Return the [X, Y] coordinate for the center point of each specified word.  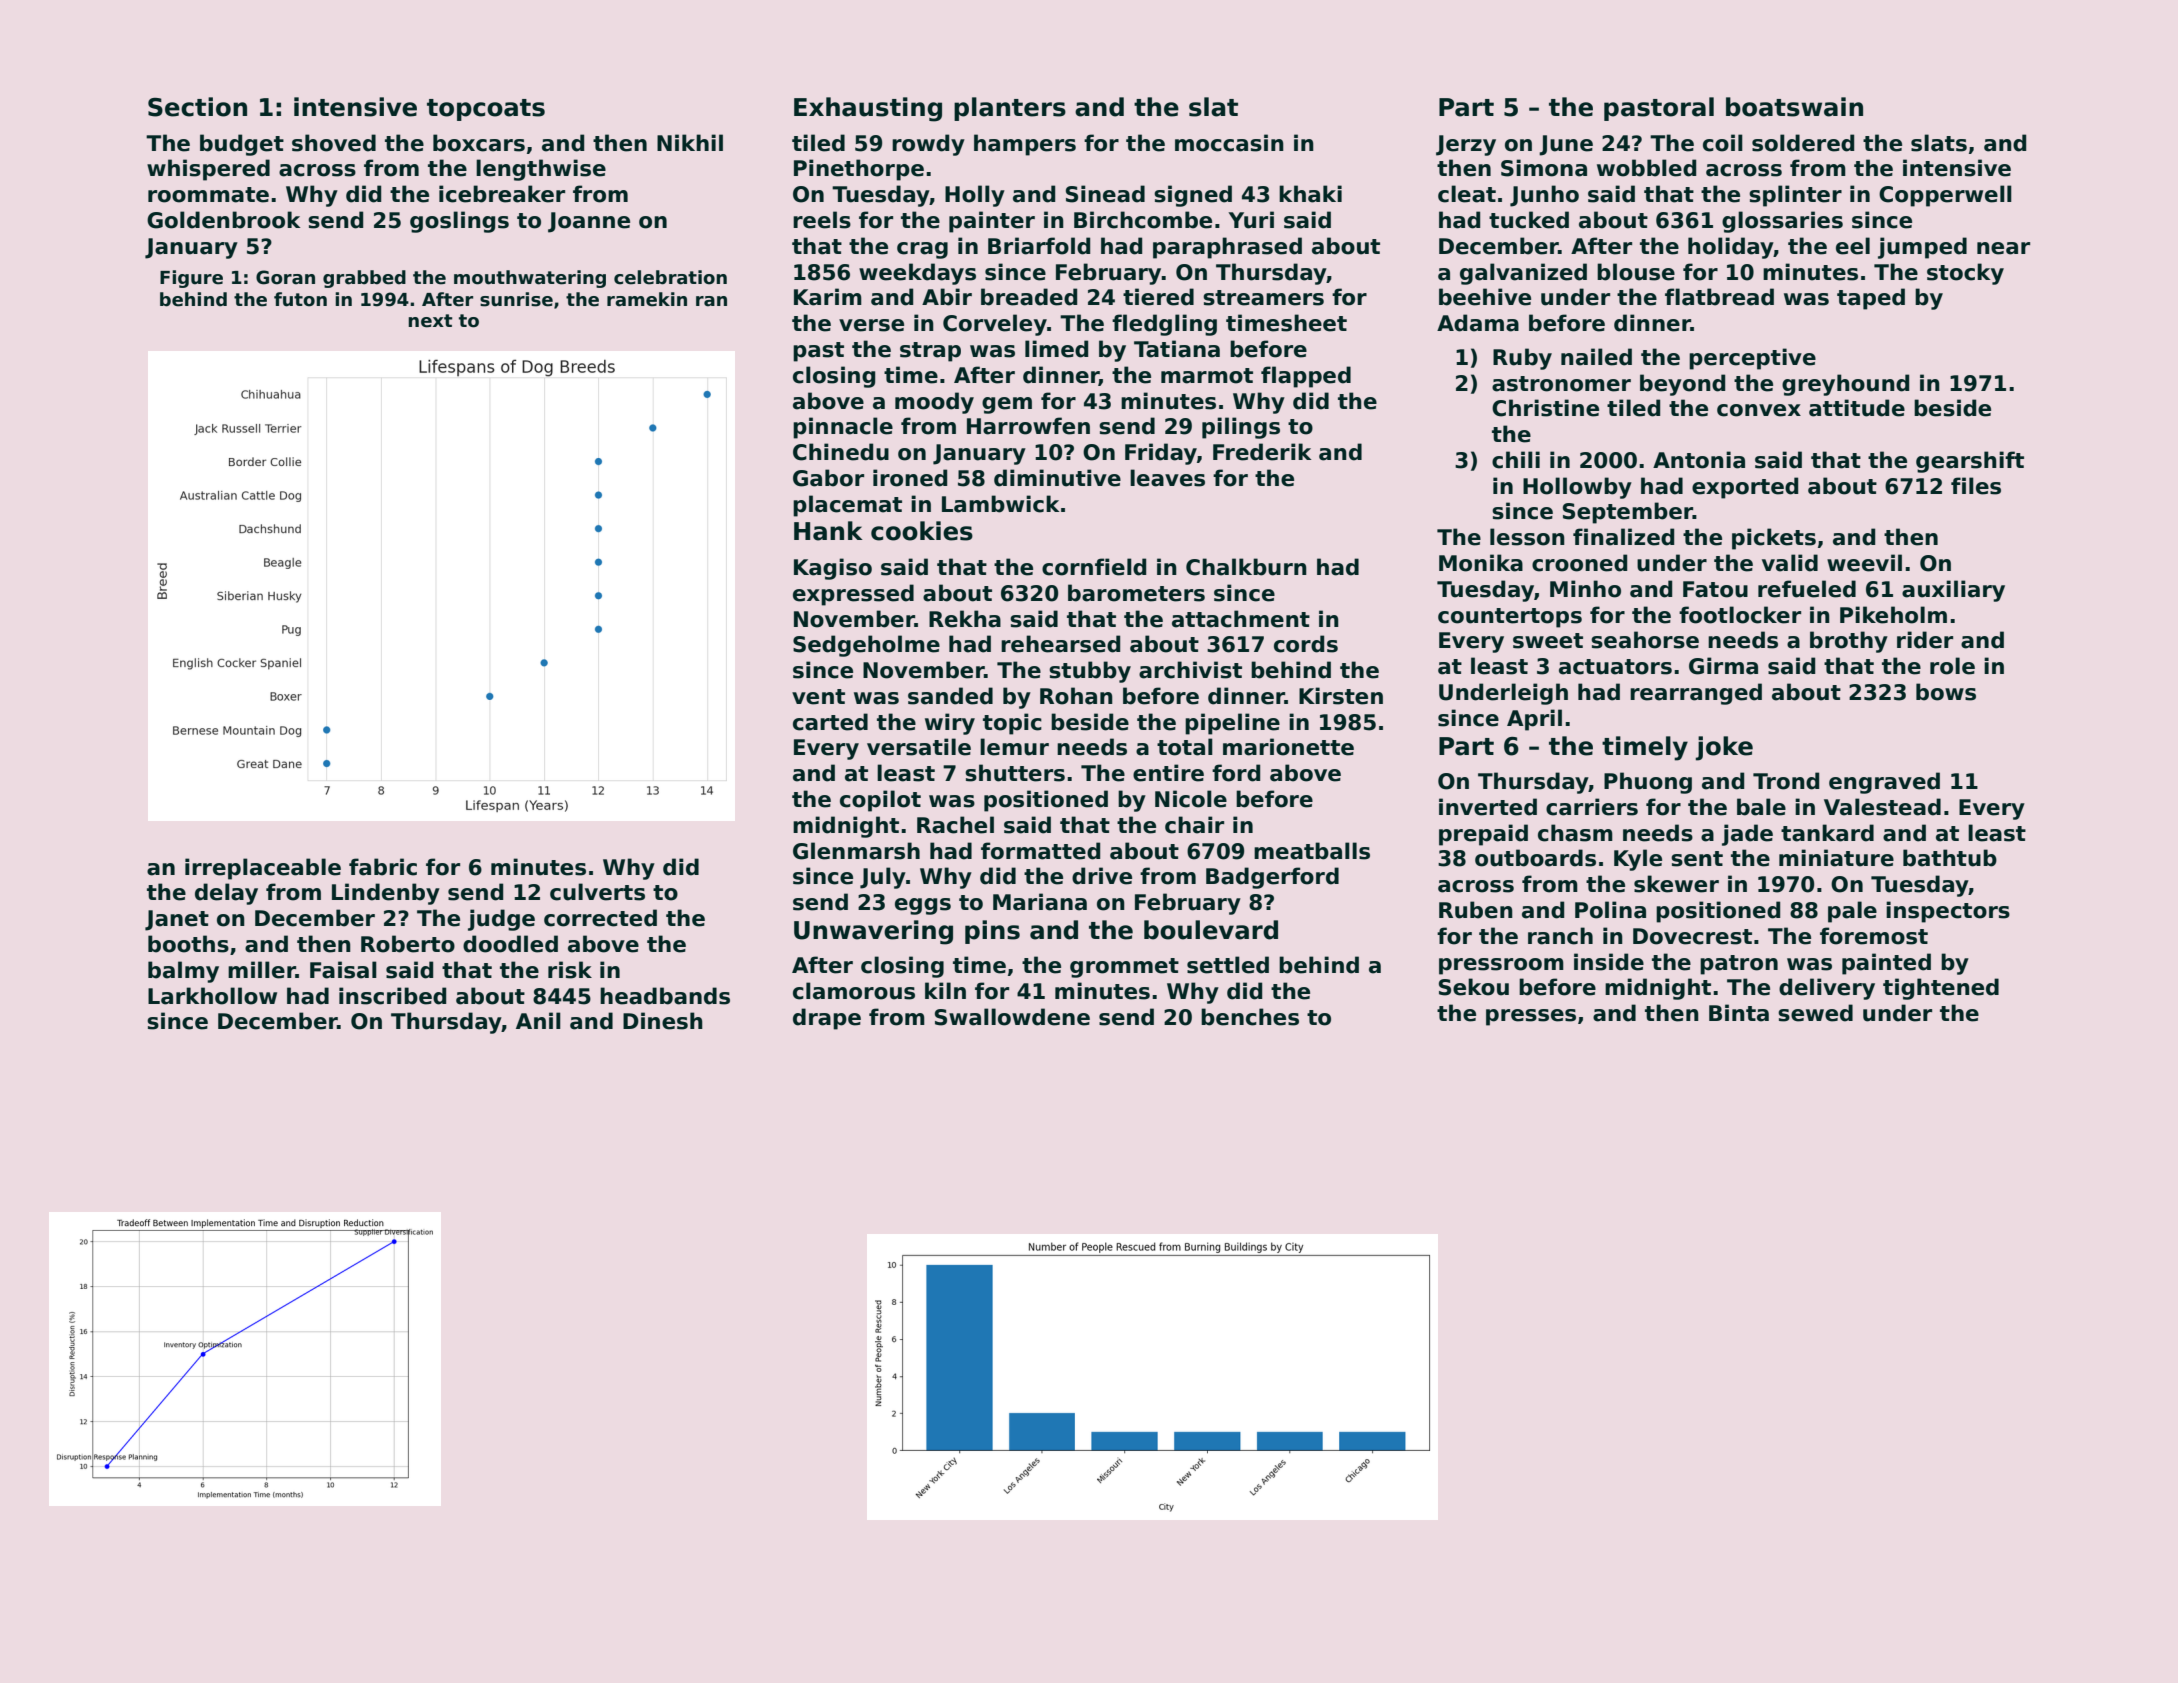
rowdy [928, 145]
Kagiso [833, 569]
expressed [853, 595]
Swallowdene [1012, 1017]
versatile [919, 747]
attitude [1857, 408]
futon [300, 299]
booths [188, 944]
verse [871, 325]
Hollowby [1577, 488]
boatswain [1794, 107]
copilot [880, 801]
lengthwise [541, 170]
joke [1724, 748]
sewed [1815, 1013]
